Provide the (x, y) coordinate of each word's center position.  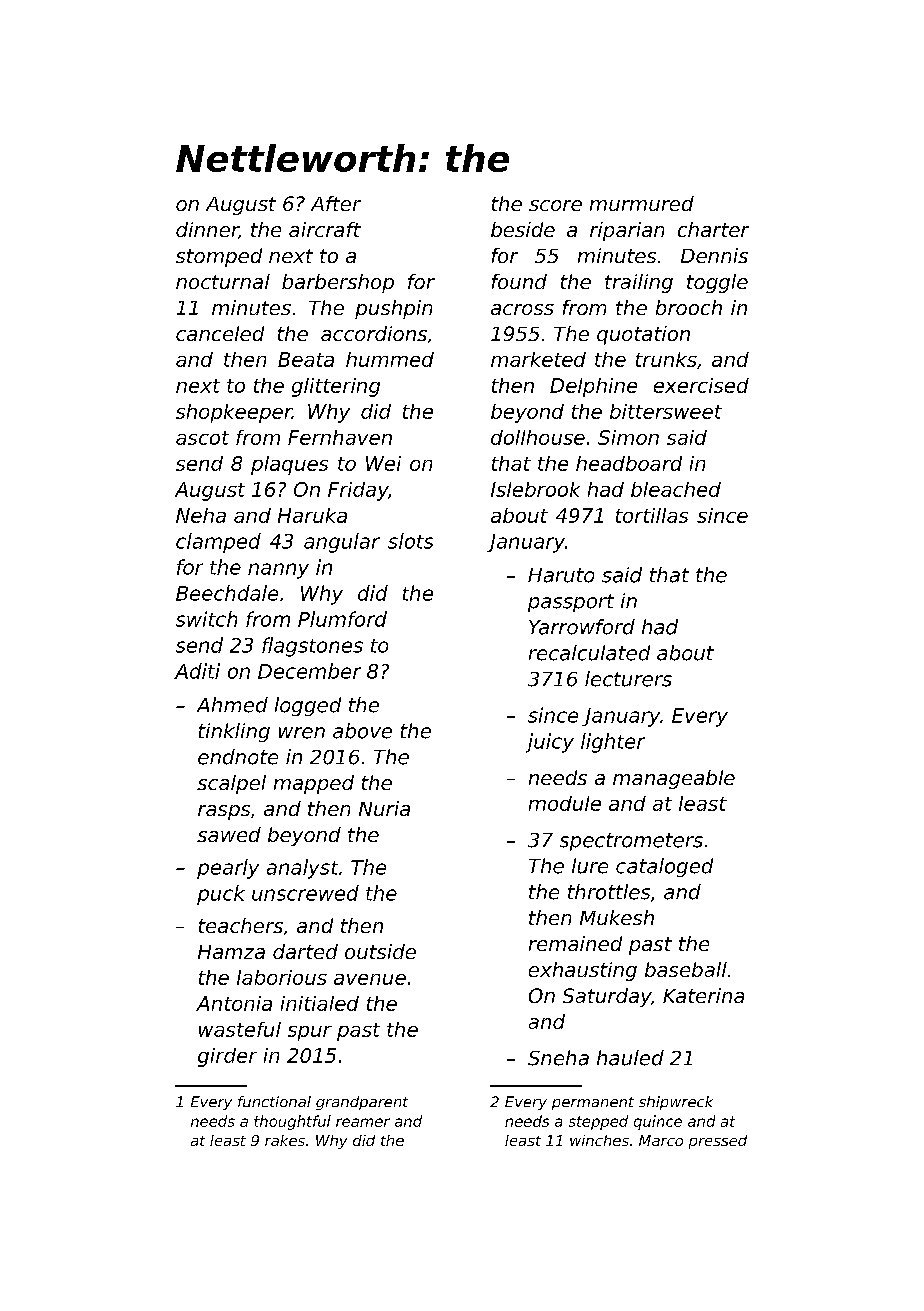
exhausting (583, 971)
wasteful (240, 1029)
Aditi (197, 671)
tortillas (652, 515)
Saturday (607, 997)
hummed (390, 359)
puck (221, 895)
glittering (336, 387)
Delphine (593, 387)
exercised (701, 385)
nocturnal (223, 281)
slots (410, 541)
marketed (538, 359)
